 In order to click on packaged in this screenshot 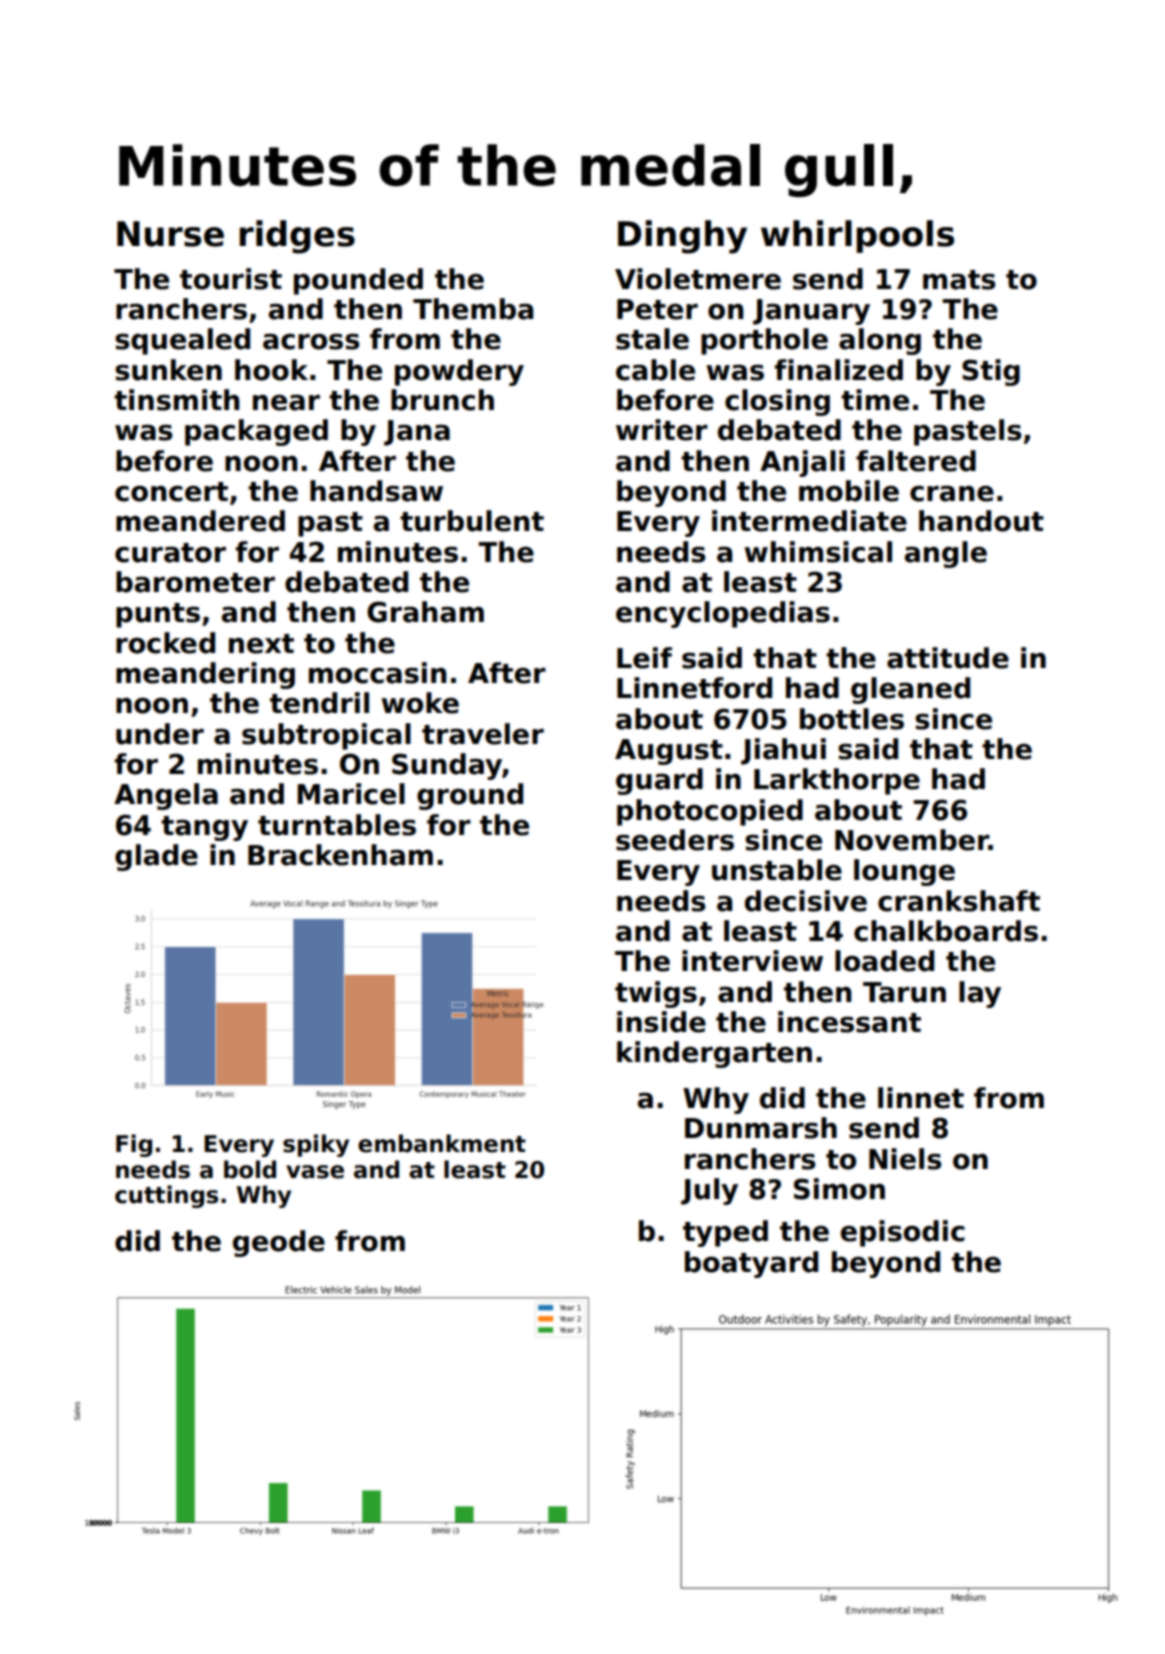, I will do `click(256, 432)`.
